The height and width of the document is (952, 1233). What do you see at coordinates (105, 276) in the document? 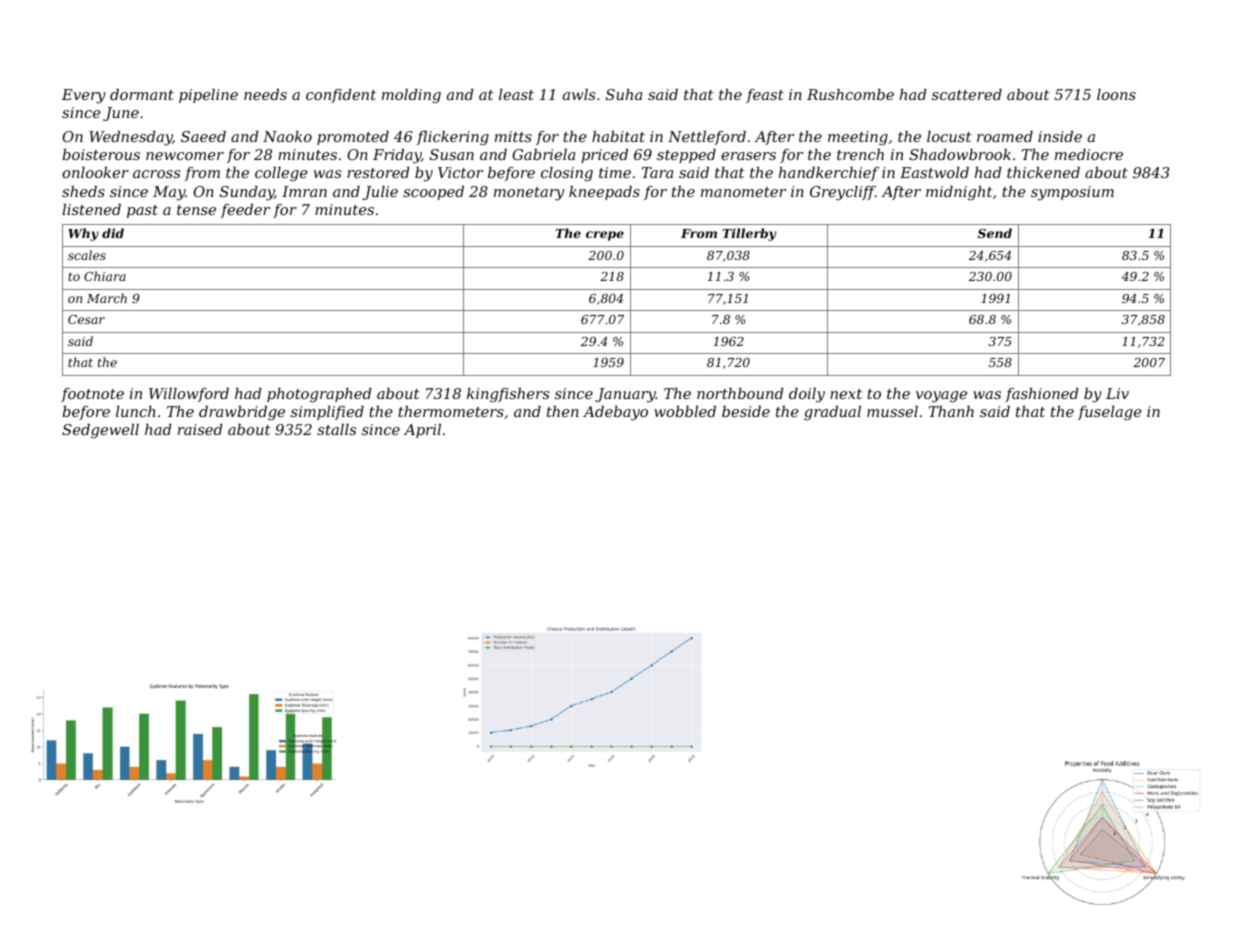
I see `Chiara` at bounding box center [105, 276].
